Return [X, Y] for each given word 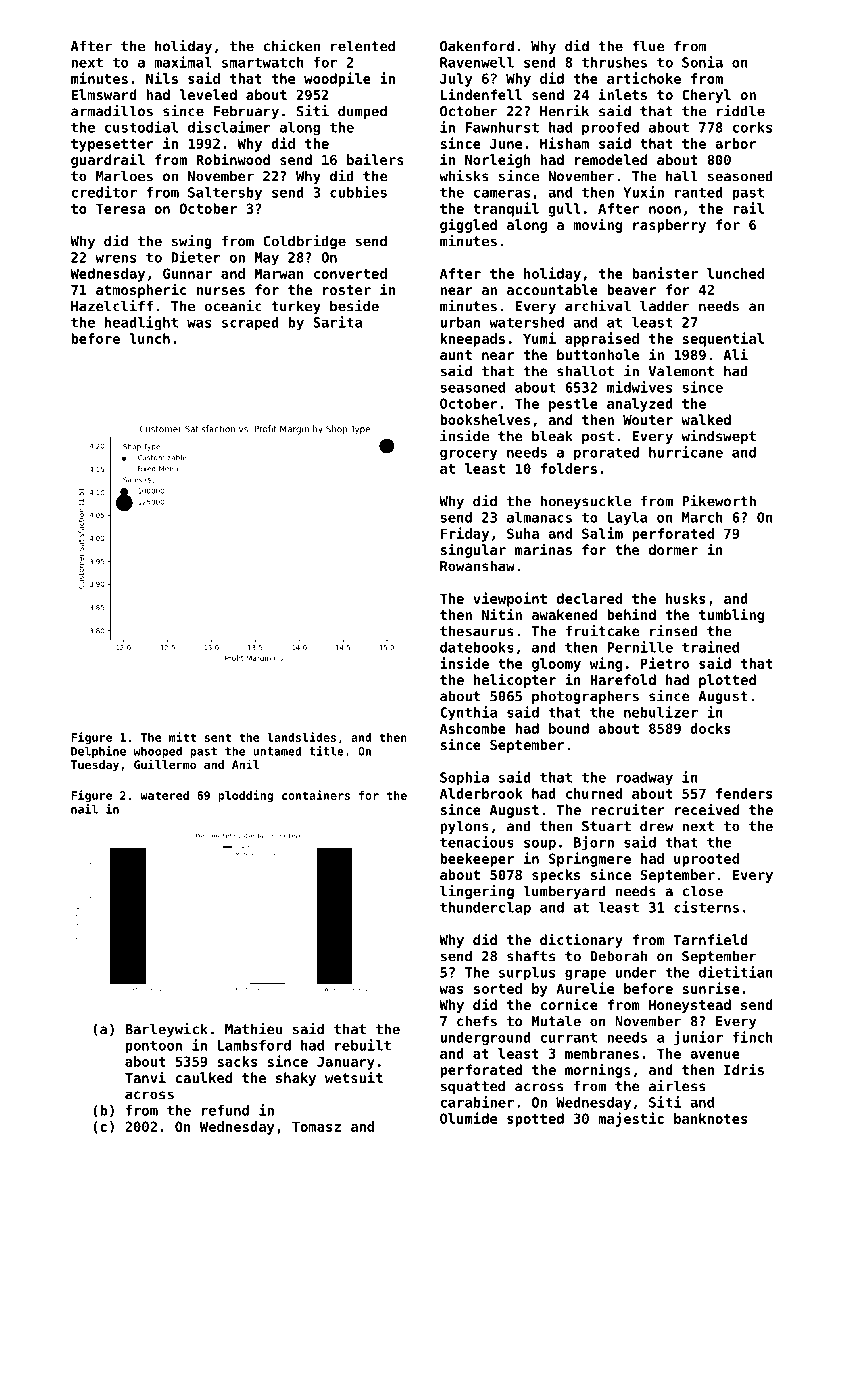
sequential [723, 339]
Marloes [124, 176]
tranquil [506, 209]
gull [564, 210]
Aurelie [585, 988]
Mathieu [253, 1029]
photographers [585, 697]
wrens [115, 258]
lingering [477, 892]
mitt [182, 737]
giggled [468, 225]
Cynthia [468, 713]
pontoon [154, 1047]
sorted [498, 988]
